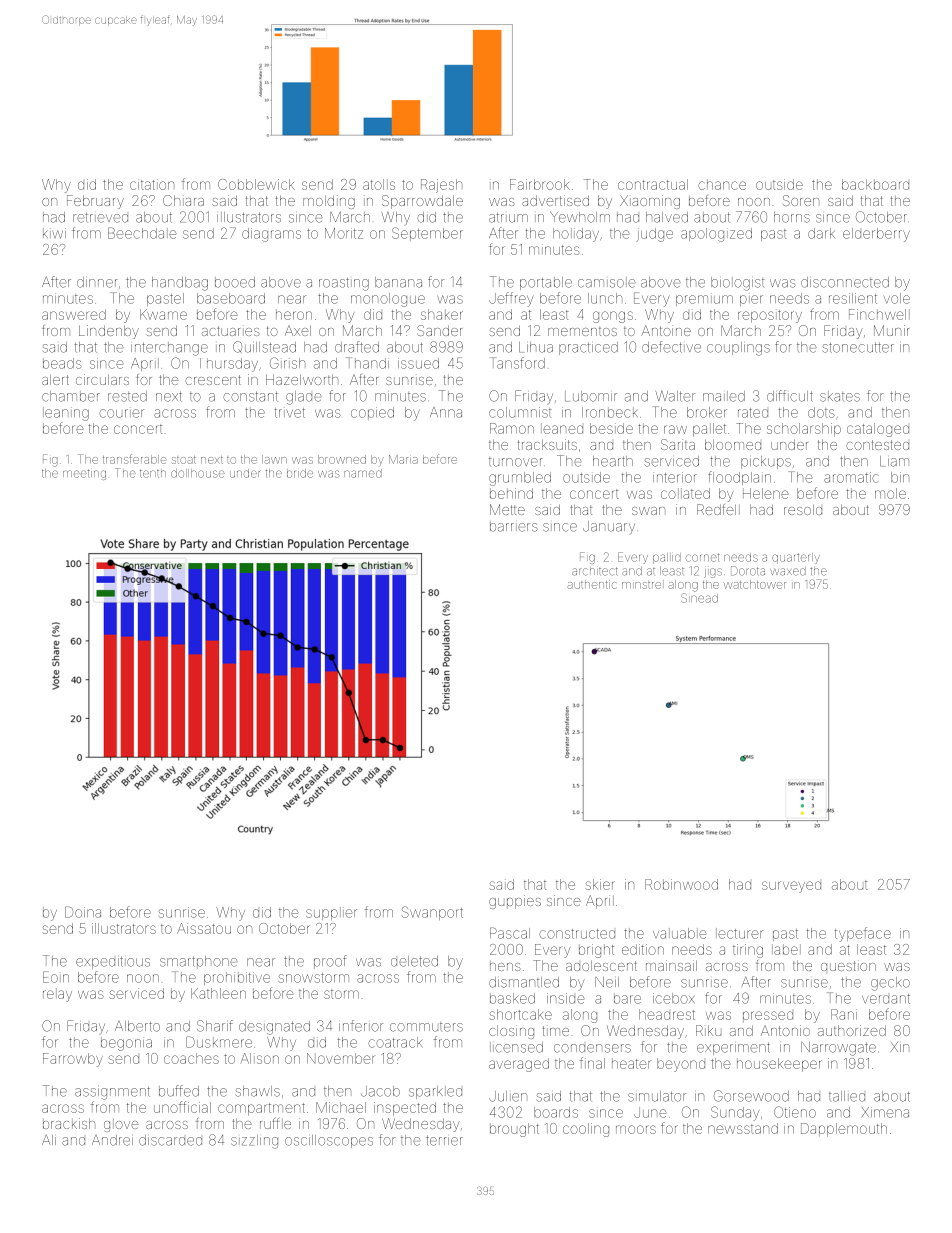 The image size is (952, 1233). What do you see at coordinates (69, 1123) in the screenshot?
I see `brackish` at bounding box center [69, 1123].
